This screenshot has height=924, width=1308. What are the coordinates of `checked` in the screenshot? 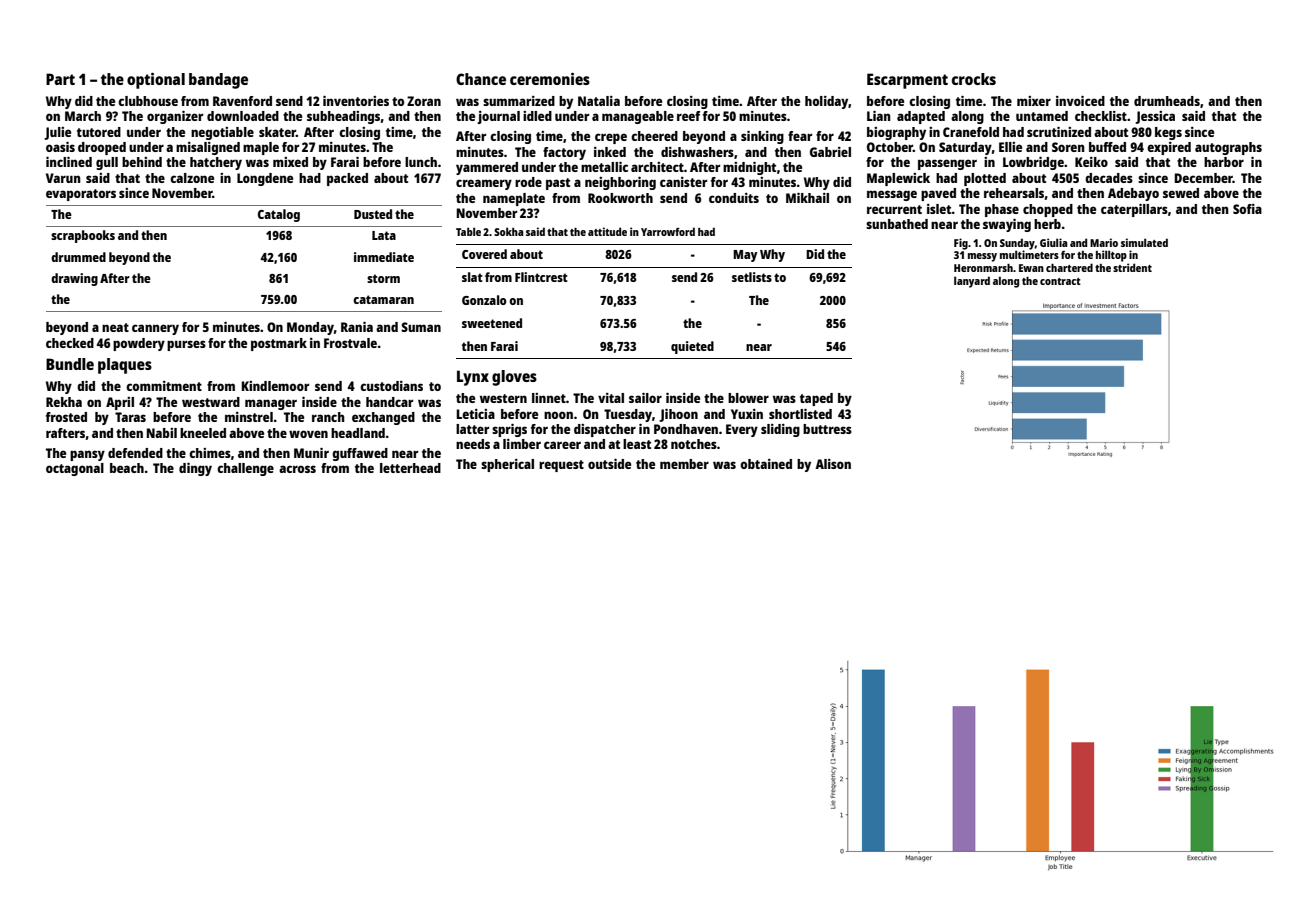 It's located at (70, 343).
